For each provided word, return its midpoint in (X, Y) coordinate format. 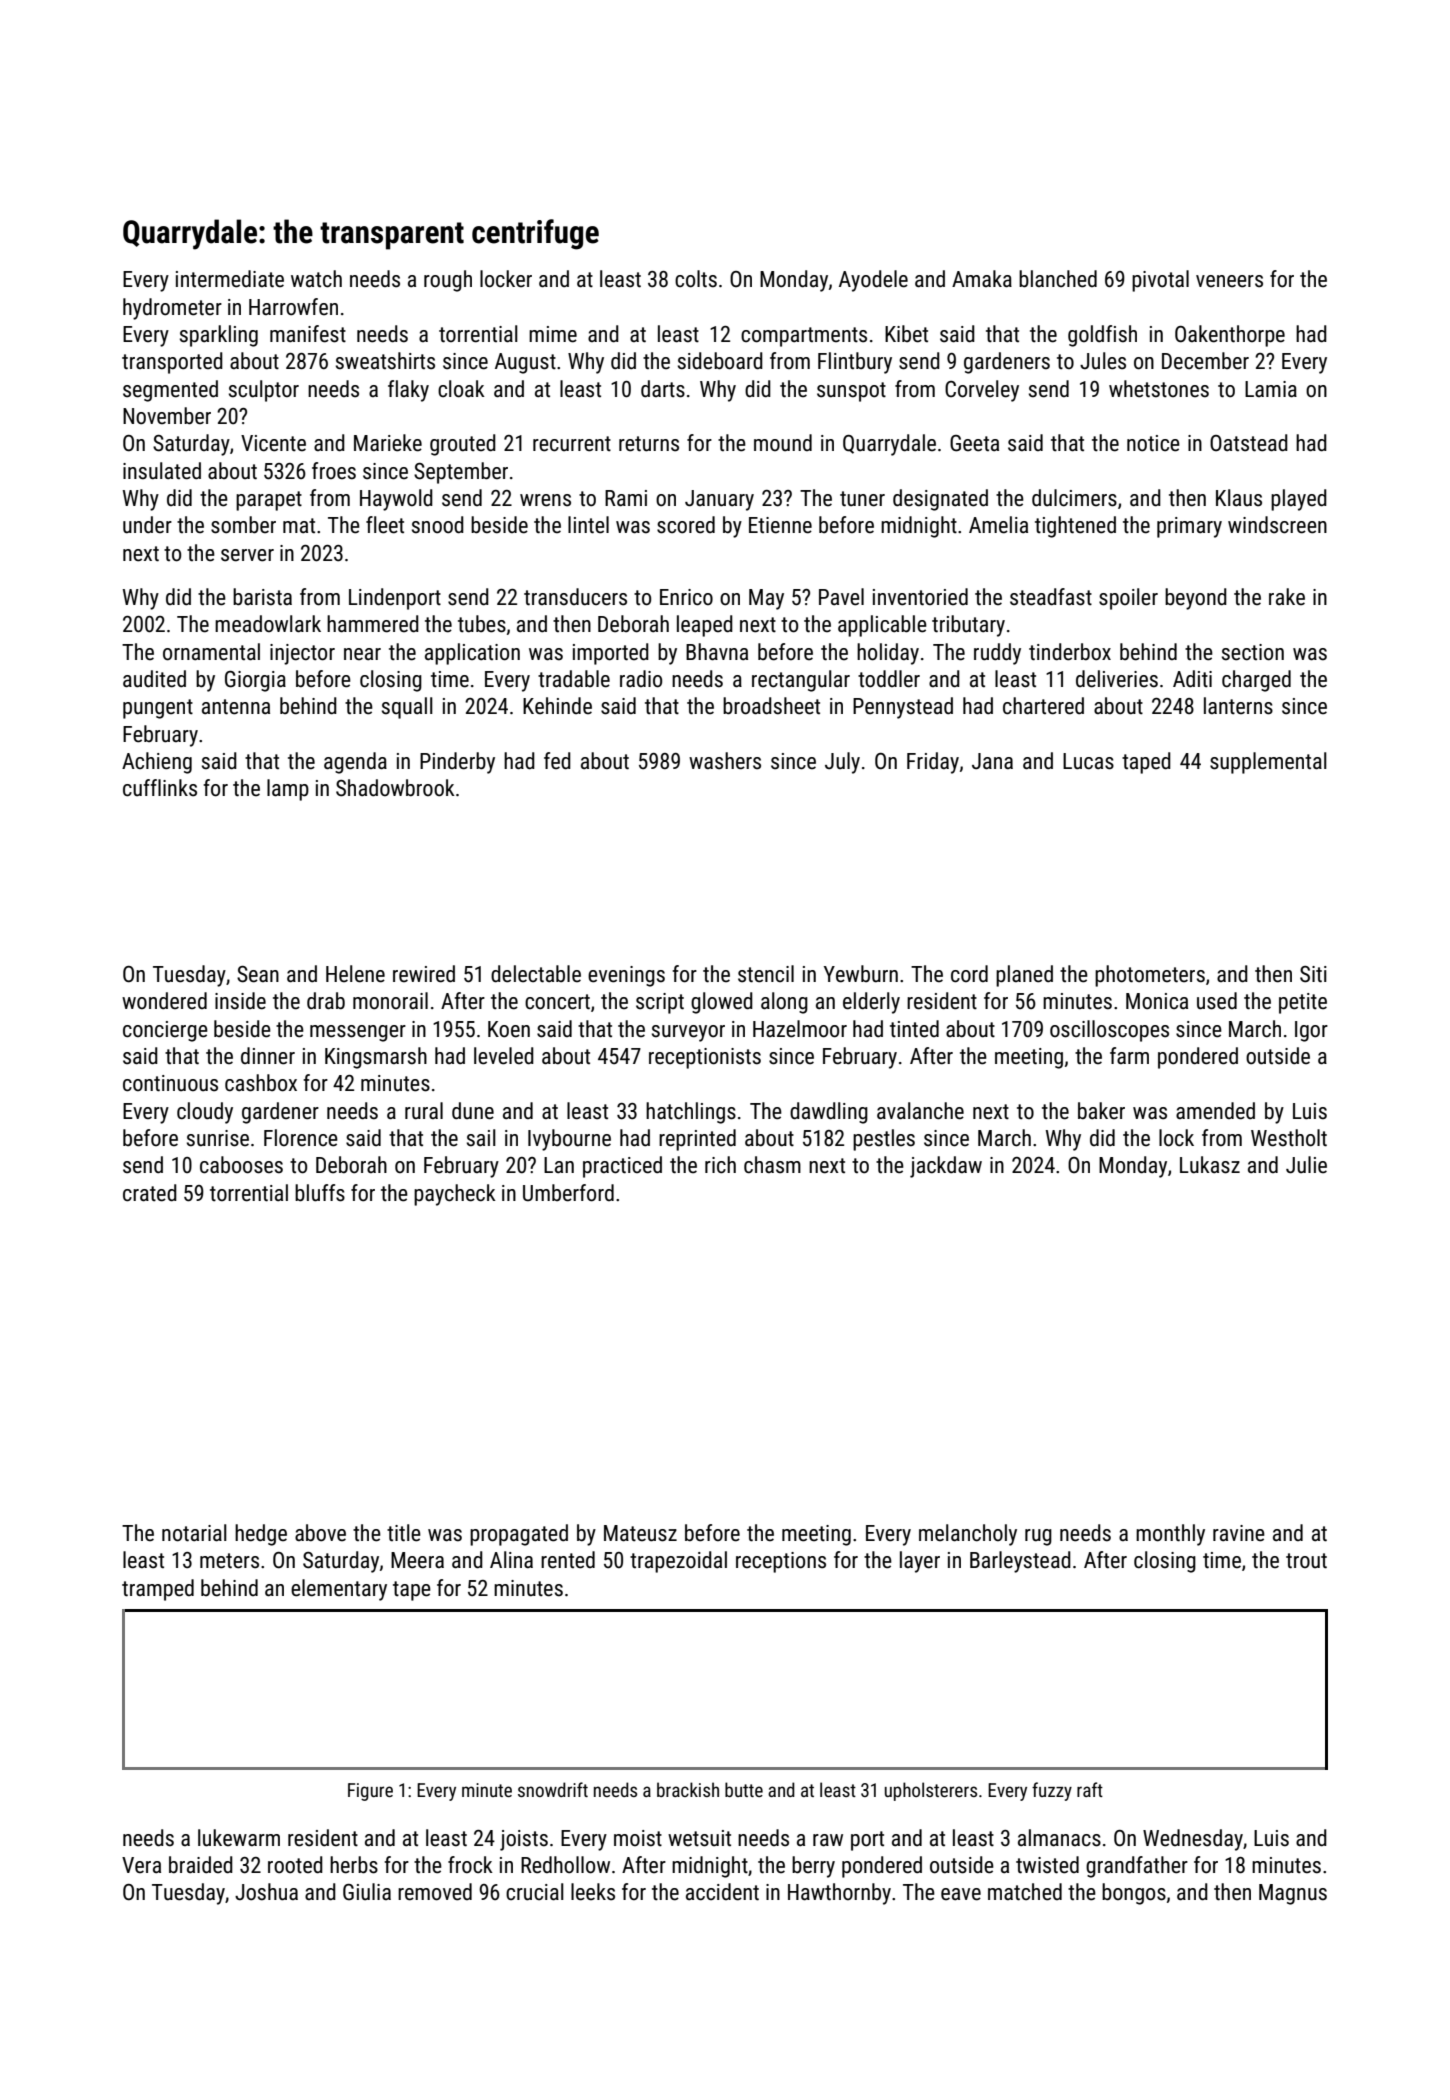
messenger (358, 1033)
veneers (1229, 281)
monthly (1170, 1535)
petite (1303, 1003)
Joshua (266, 1892)
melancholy (968, 1535)
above (320, 1533)
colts (696, 279)
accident (722, 1892)
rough (448, 281)
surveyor (688, 1033)
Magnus (1293, 1894)
